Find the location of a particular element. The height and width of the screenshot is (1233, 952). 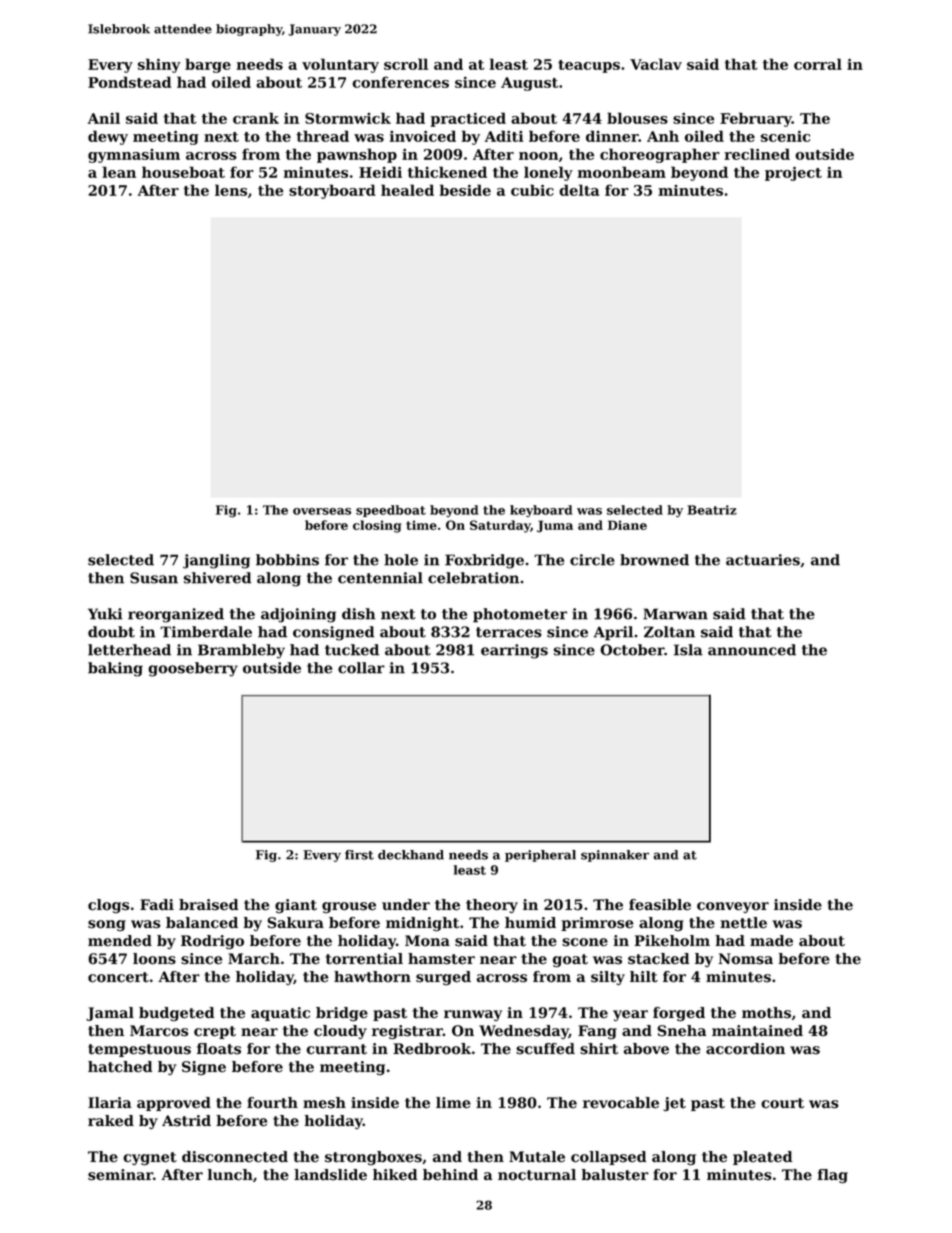

lean is located at coordinates (119, 172).
